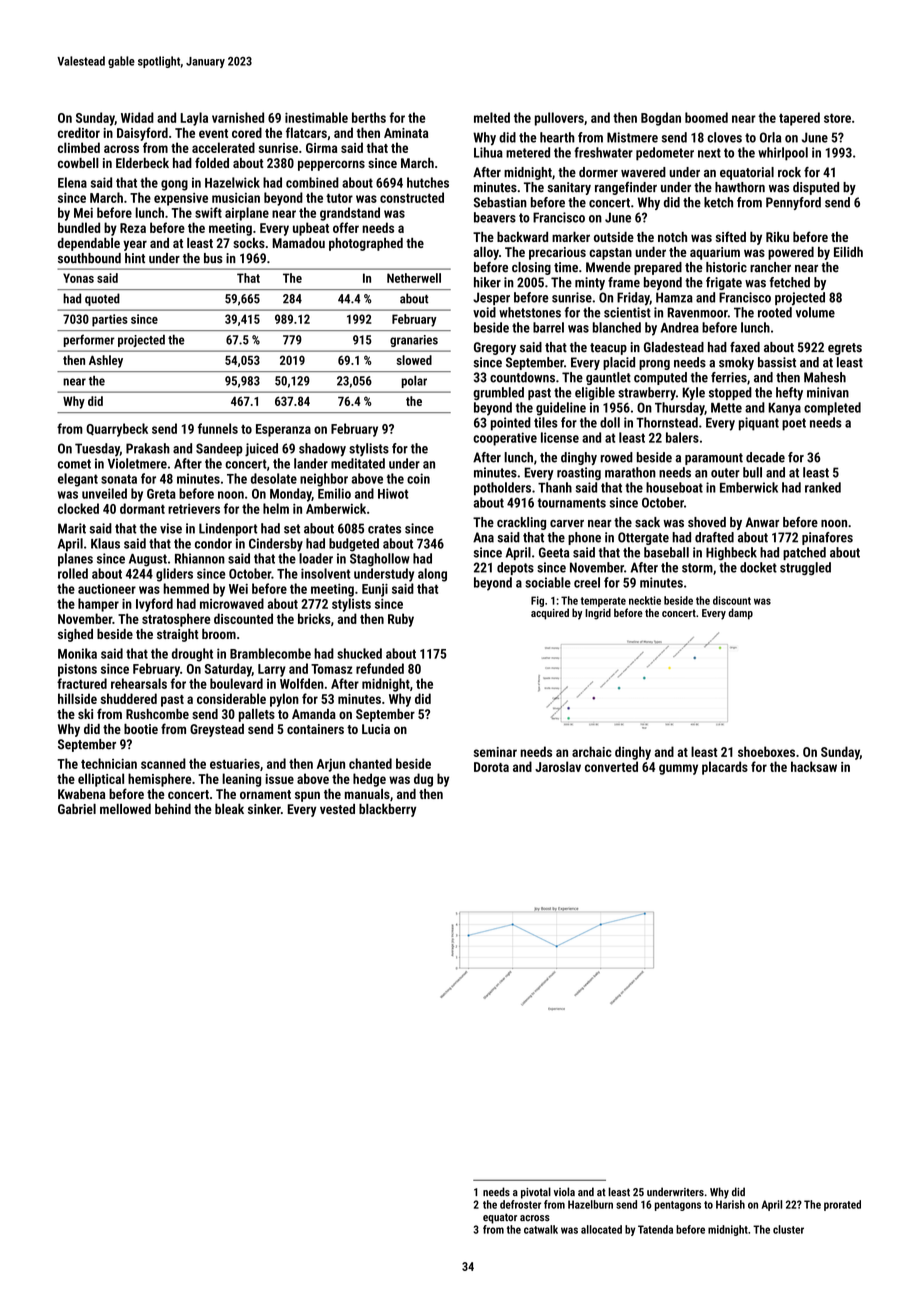  I want to click on crates, so click(384, 529).
